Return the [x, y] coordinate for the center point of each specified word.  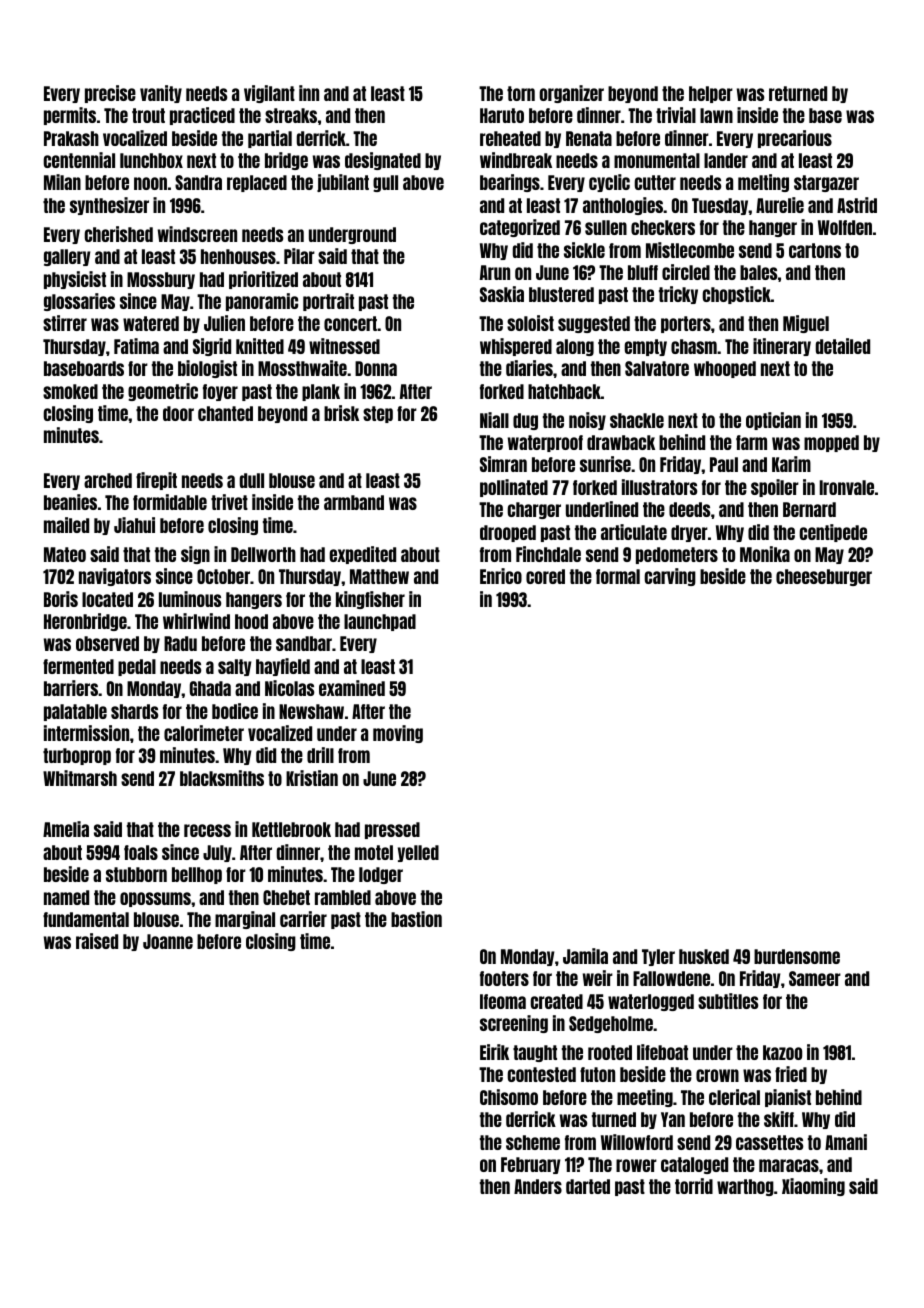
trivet [229, 502]
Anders [538, 1186]
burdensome [797, 956]
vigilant [269, 94]
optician [773, 421]
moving [398, 734]
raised [97, 941]
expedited [362, 555]
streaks [291, 115]
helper [711, 94]
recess [207, 830]
